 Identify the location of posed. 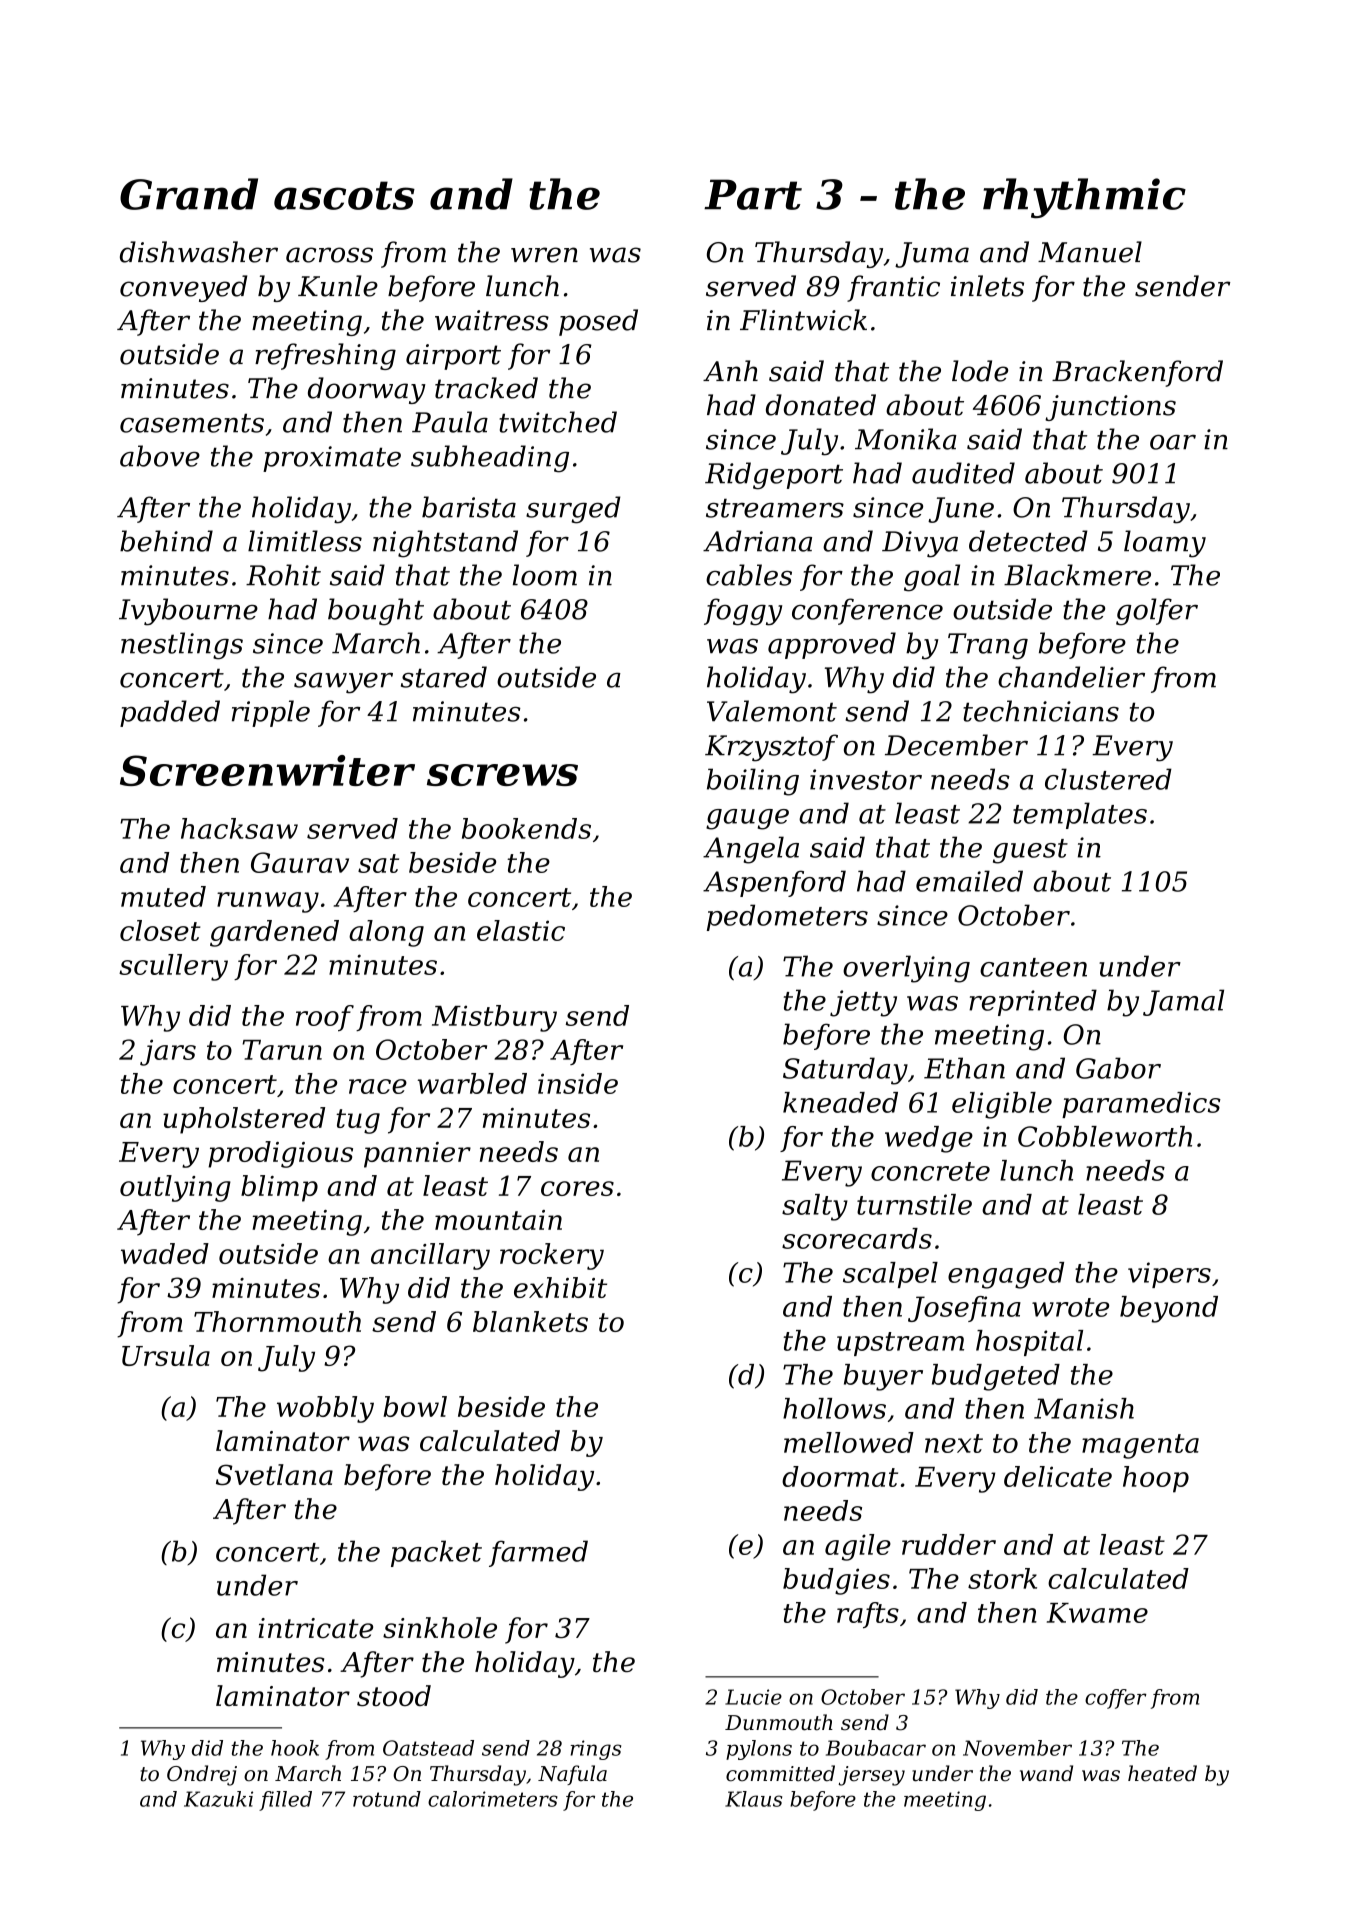
(598, 322).
